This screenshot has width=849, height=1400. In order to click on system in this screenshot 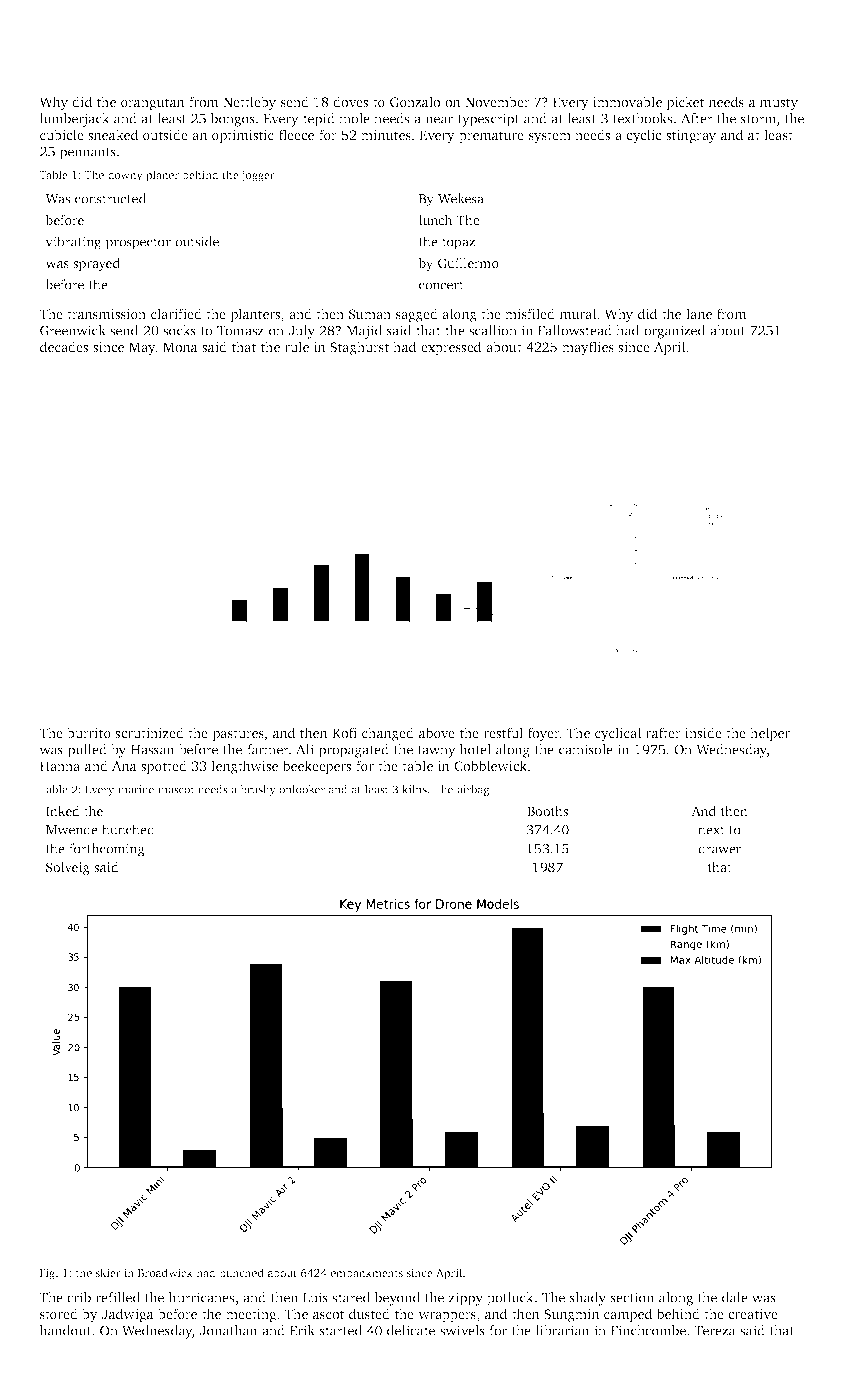, I will do `click(550, 137)`.
